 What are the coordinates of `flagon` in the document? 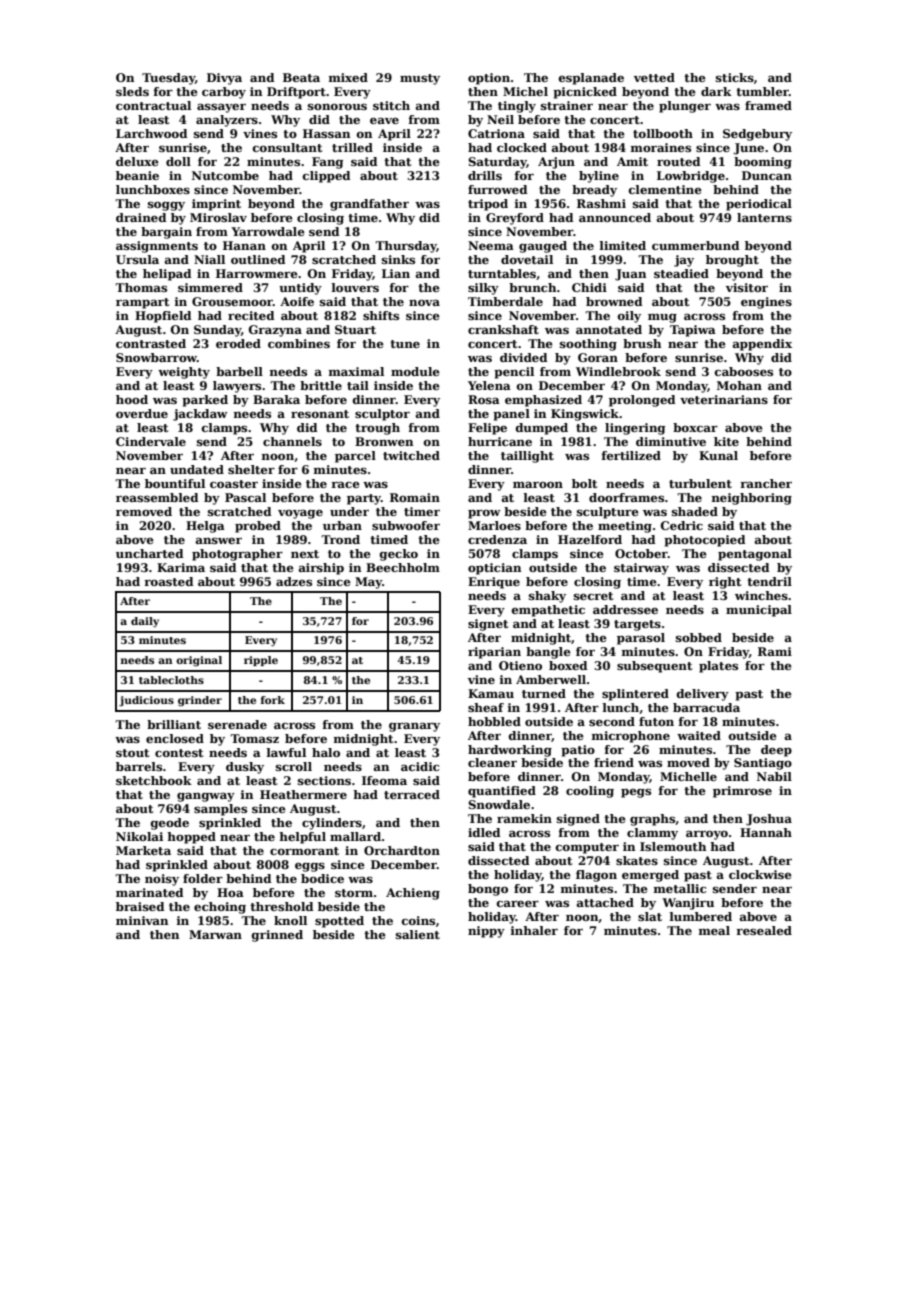 It's located at (596, 876).
